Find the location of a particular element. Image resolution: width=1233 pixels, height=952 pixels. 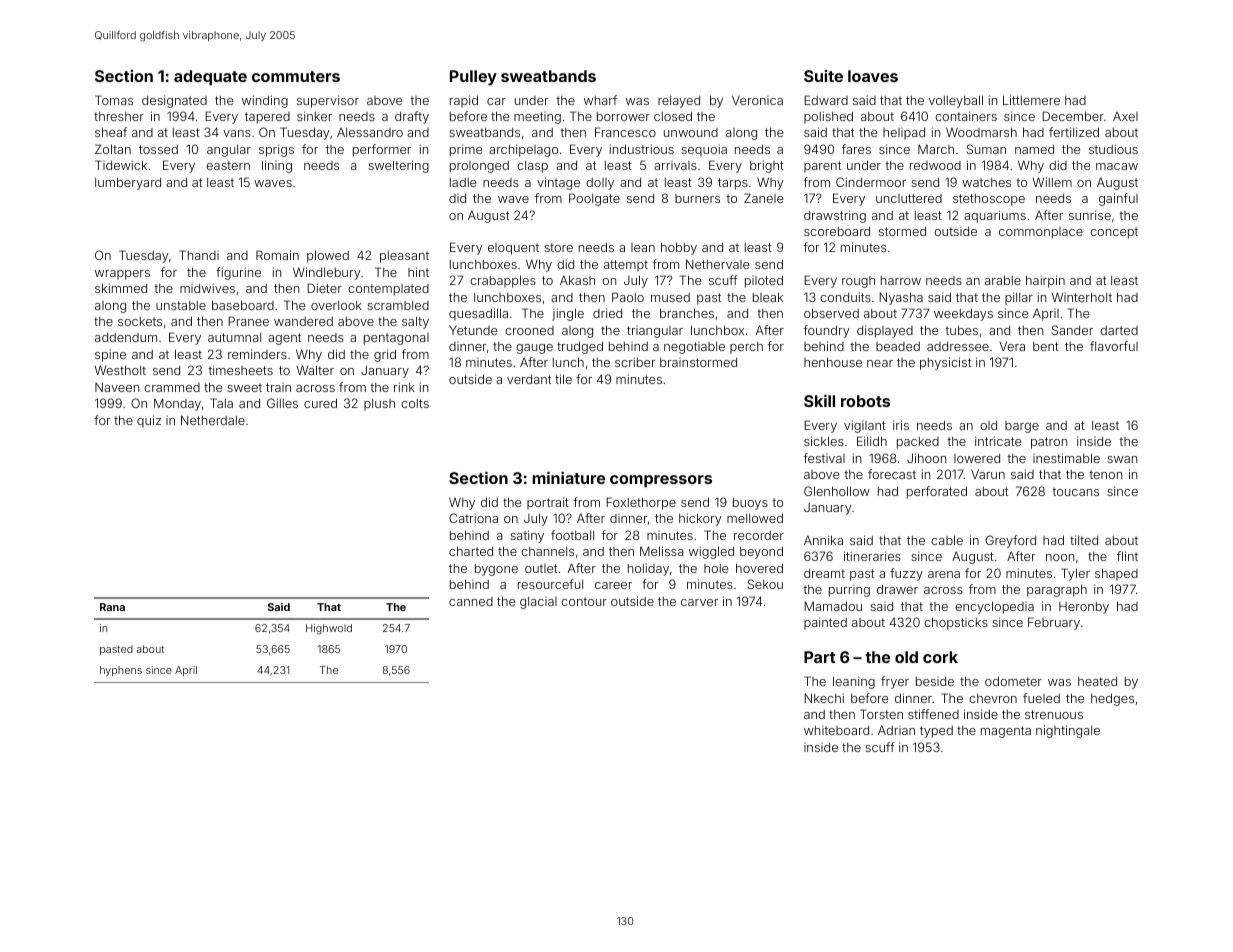

March is located at coordinates (936, 149).
